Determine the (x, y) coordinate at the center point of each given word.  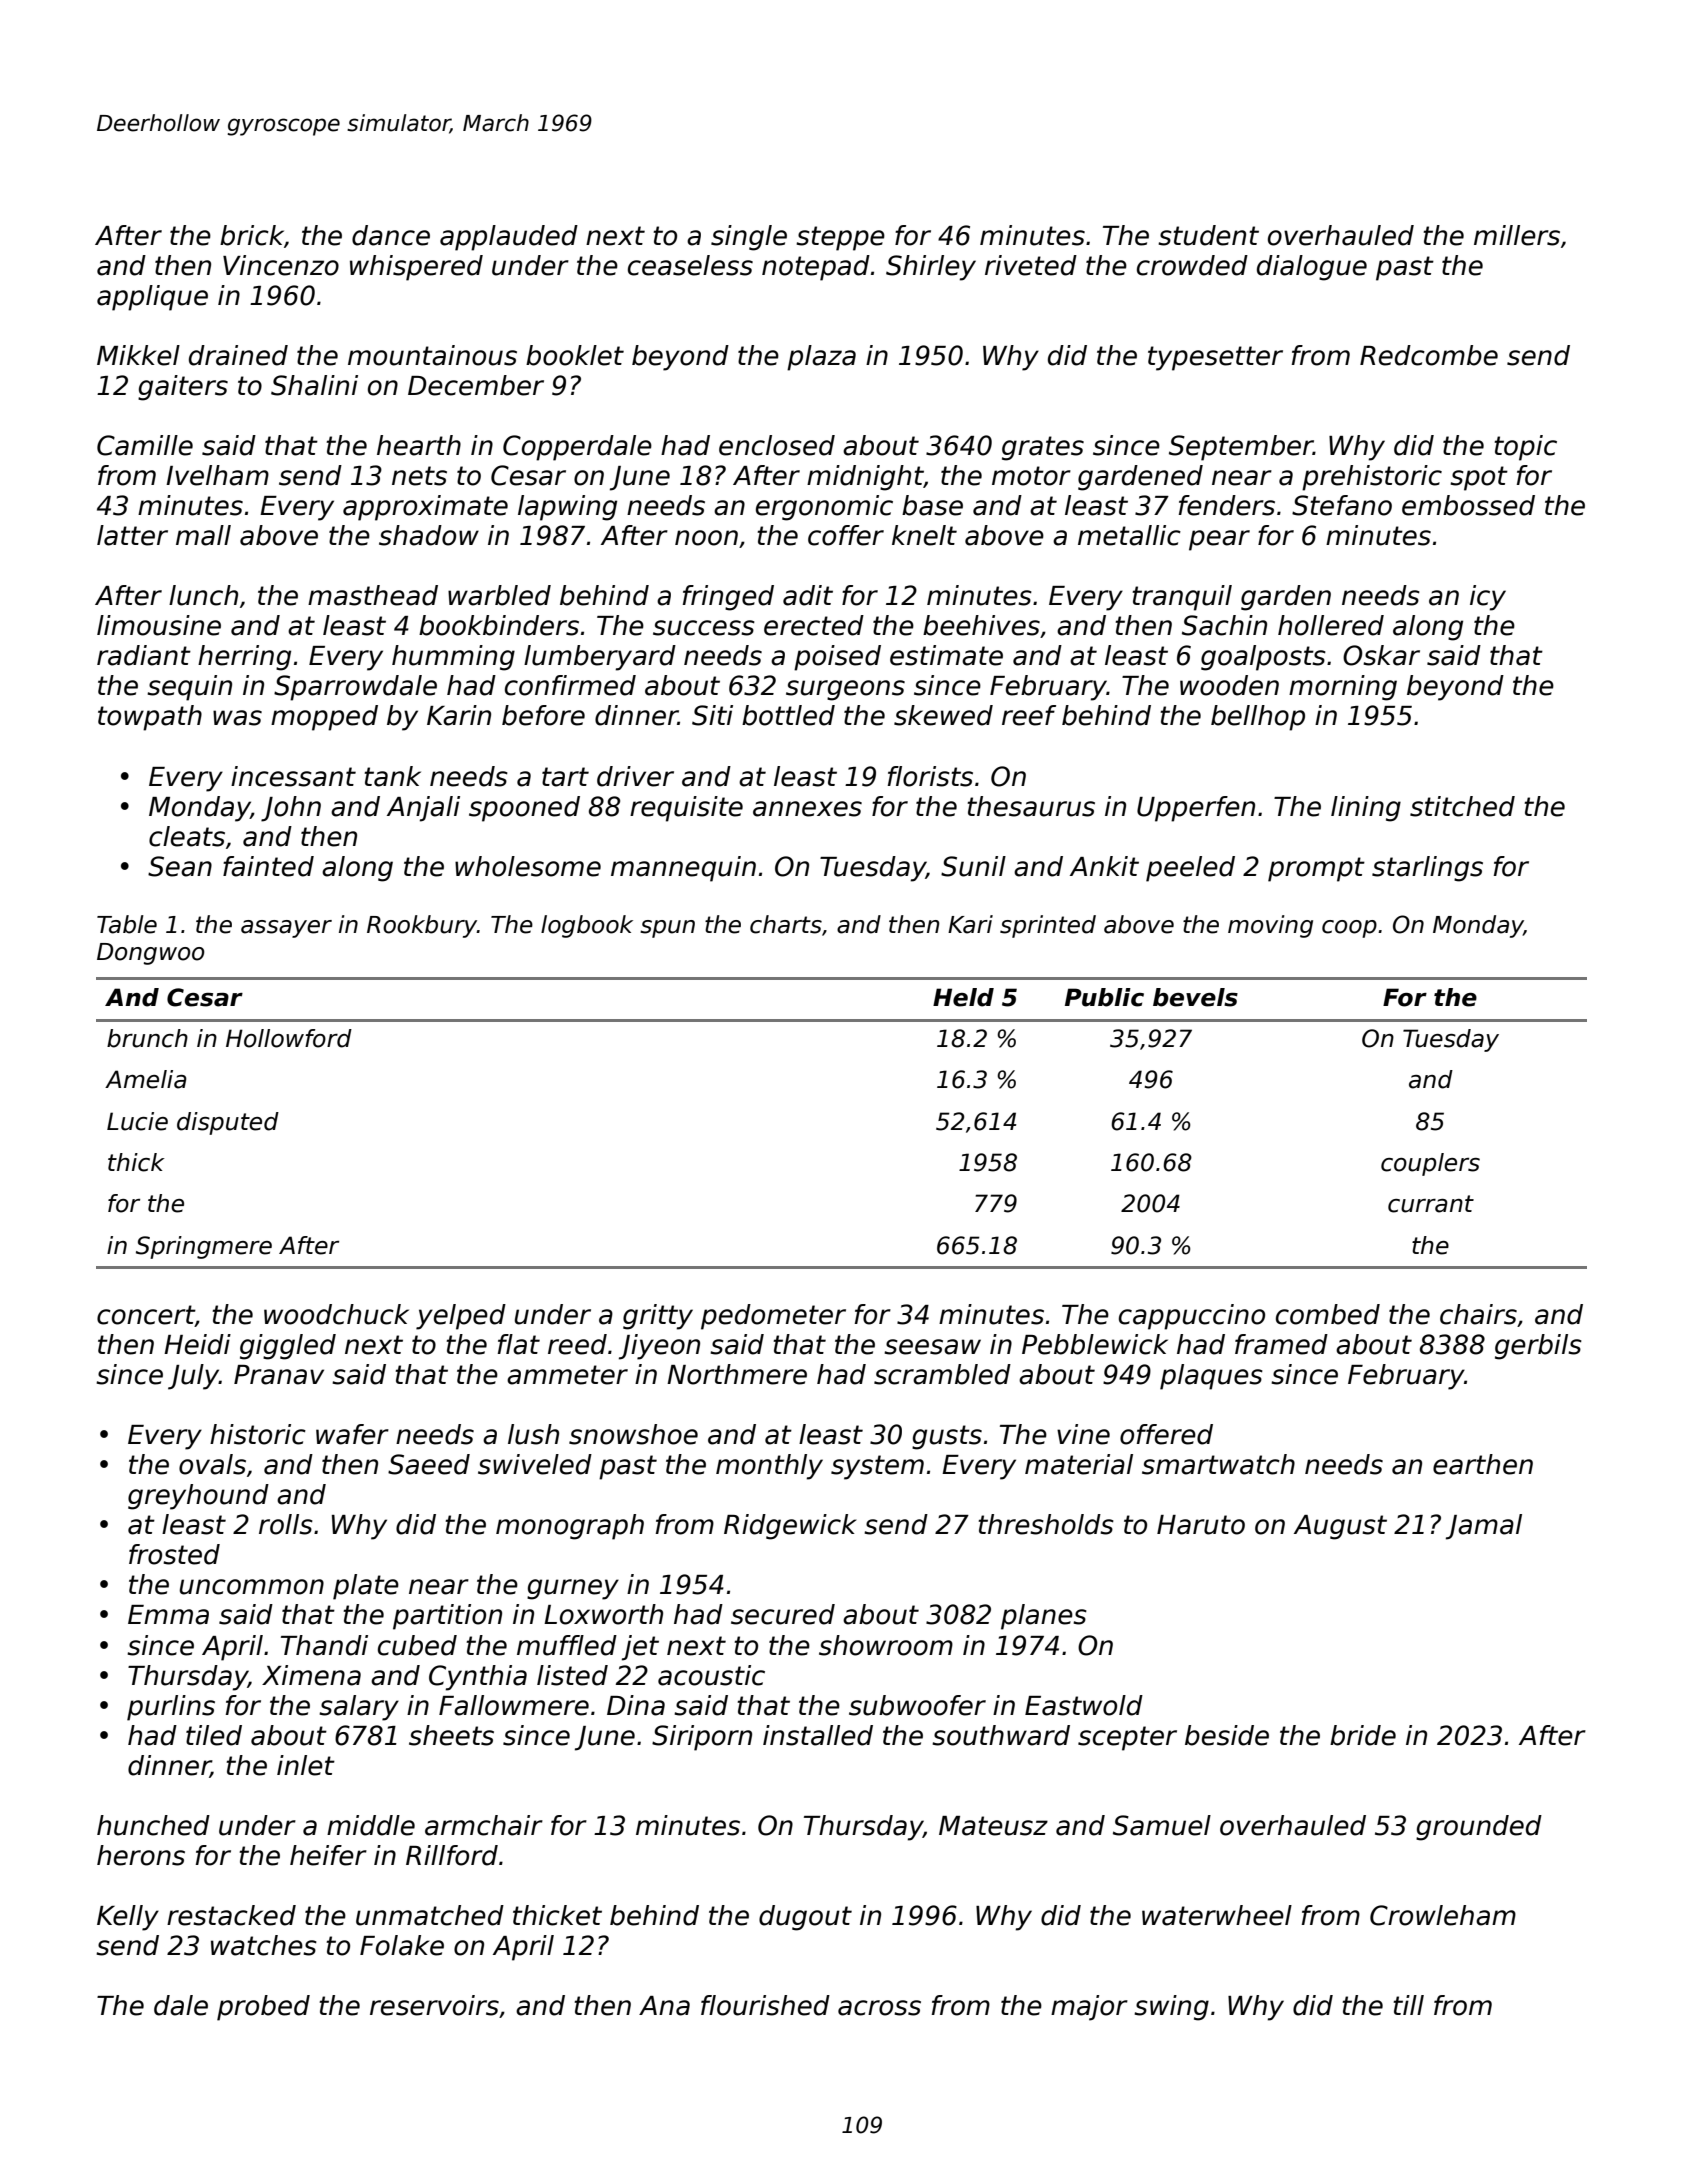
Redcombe (1429, 355)
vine (1083, 1434)
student (1208, 235)
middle (371, 1825)
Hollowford (289, 1038)
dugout (805, 1918)
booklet (575, 355)
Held (963, 997)
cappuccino (1192, 1317)
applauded (509, 238)
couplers (1430, 1164)
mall (203, 535)
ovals (212, 1464)
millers (1517, 235)
